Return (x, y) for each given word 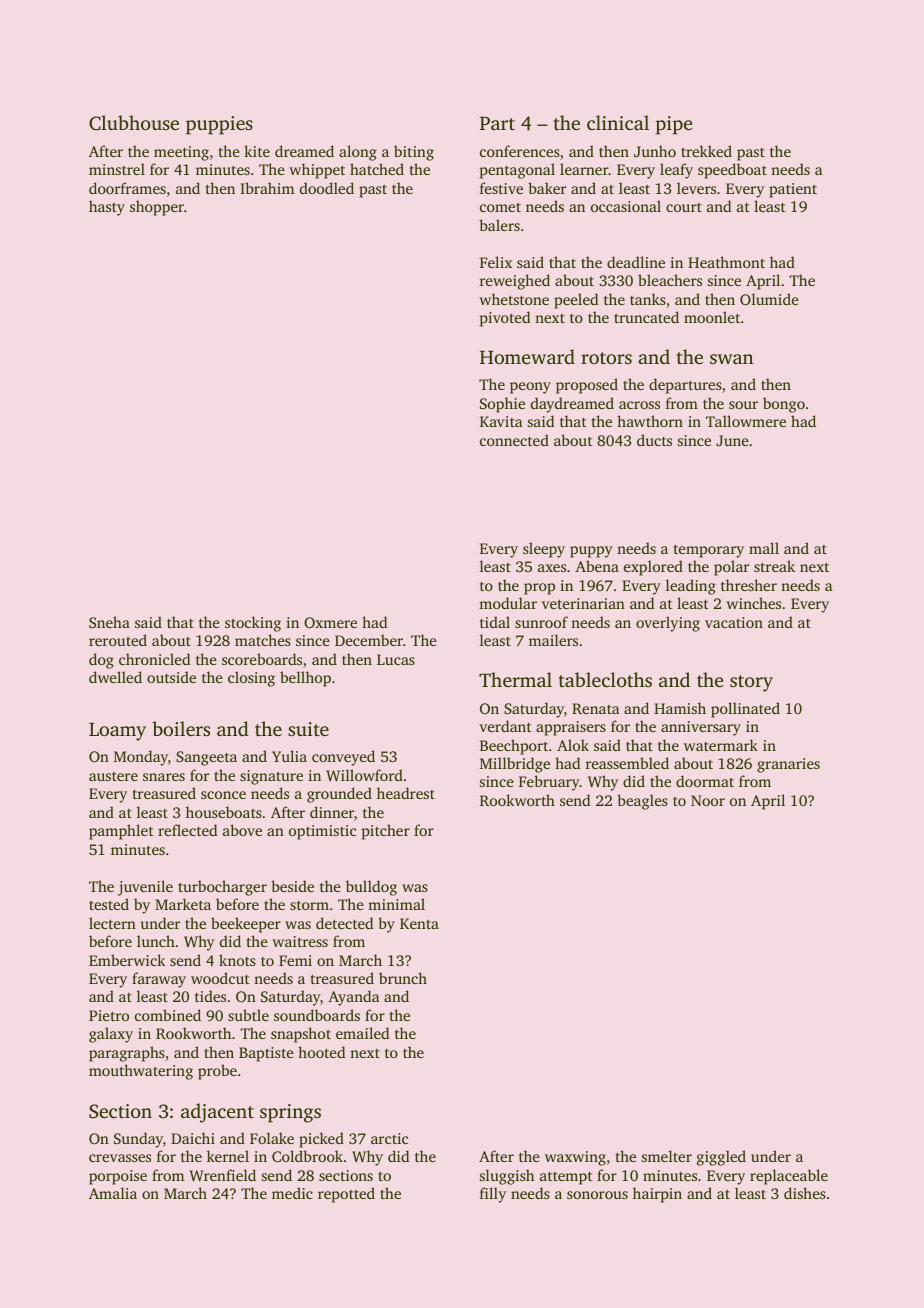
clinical (618, 122)
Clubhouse (134, 123)
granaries (788, 765)
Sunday (138, 1140)
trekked (706, 151)
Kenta (419, 923)
